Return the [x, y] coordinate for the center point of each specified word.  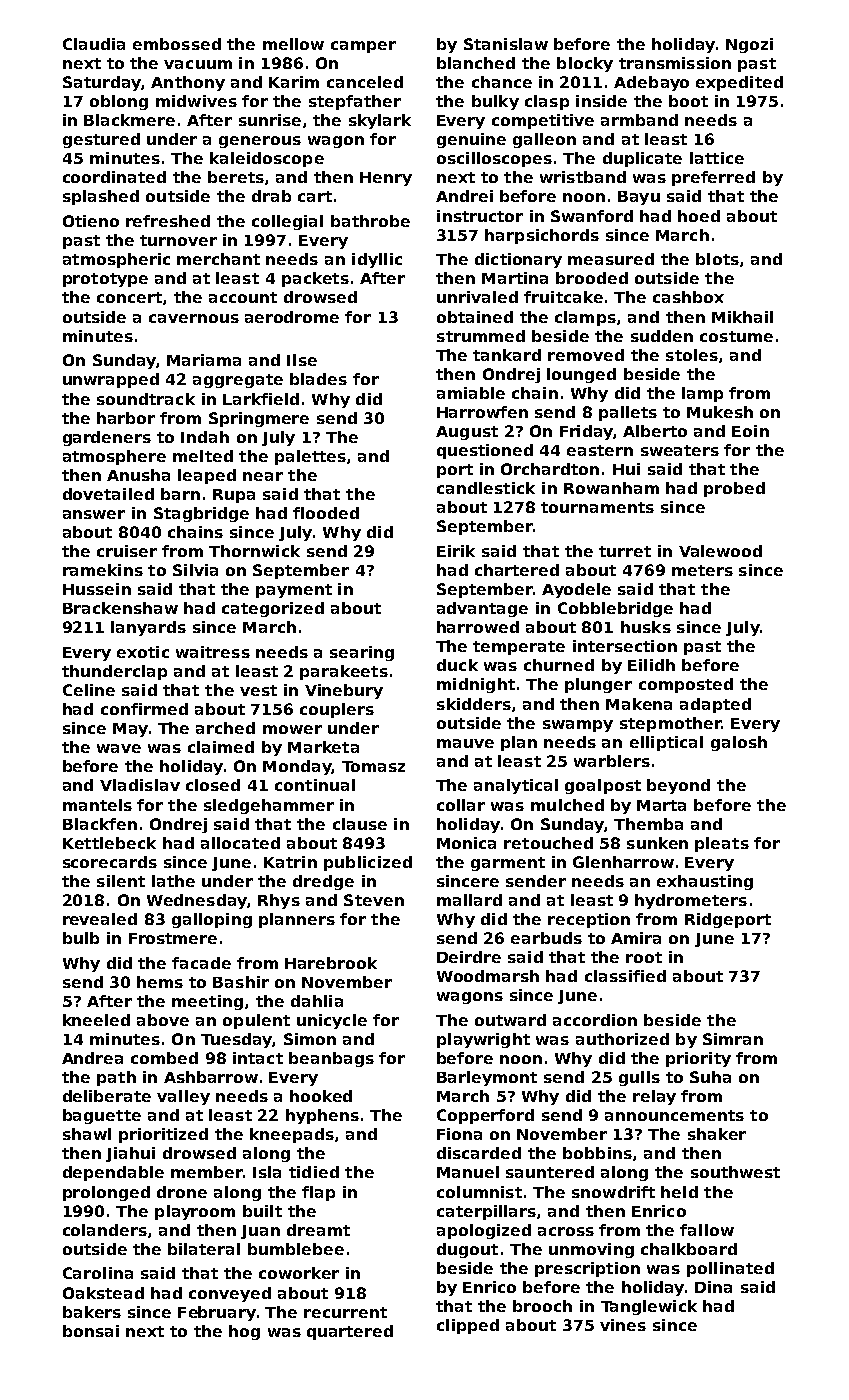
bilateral [204, 1249]
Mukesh [720, 412]
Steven [374, 900]
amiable [471, 393]
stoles [692, 355]
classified [625, 976]
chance [502, 82]
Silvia [195, 570]
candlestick [486, 488]
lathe [173, 881]
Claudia [94, 44]
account [243, 297]
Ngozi [749, 45]
